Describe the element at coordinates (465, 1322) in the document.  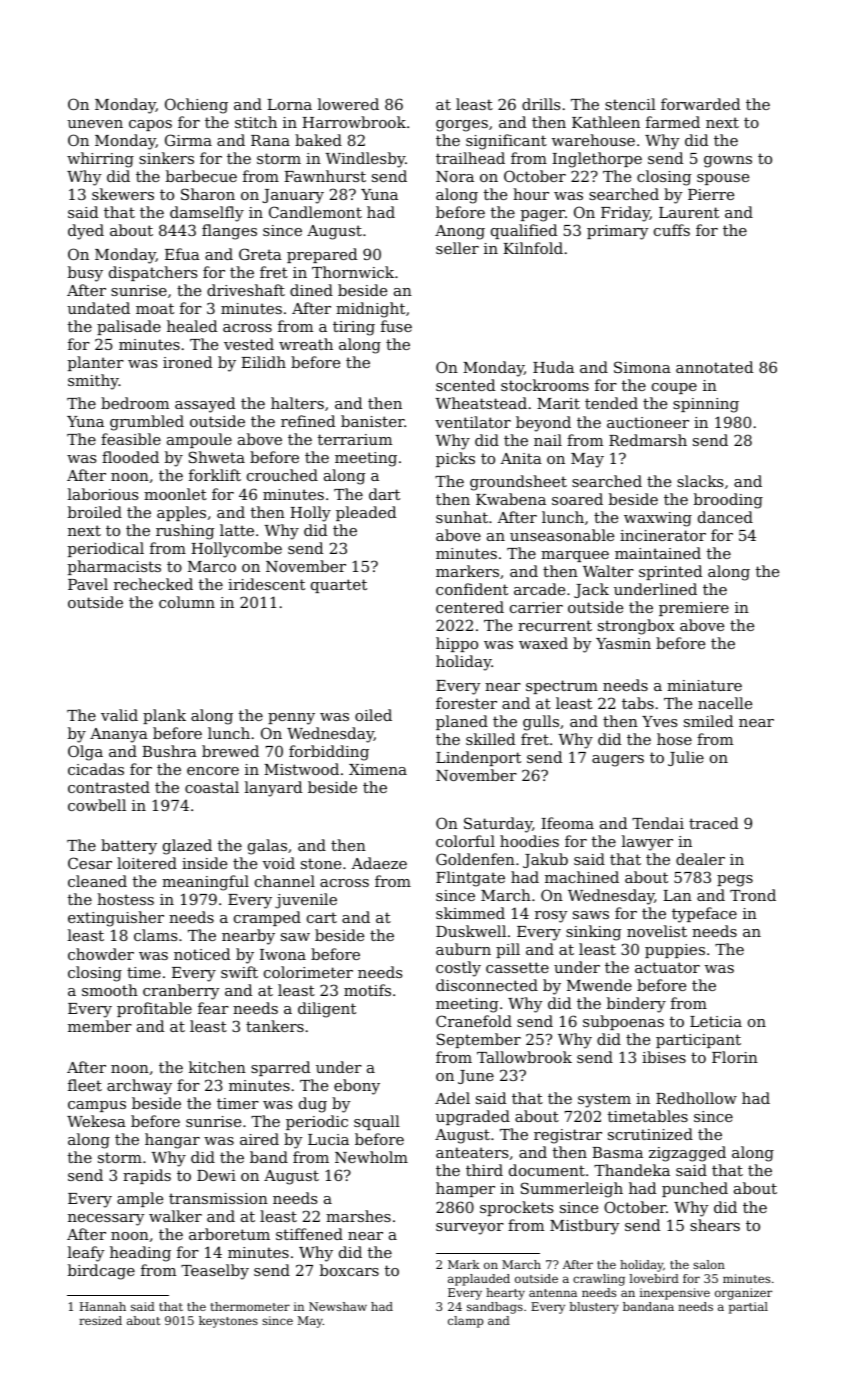
I see `clamp` at that location.
